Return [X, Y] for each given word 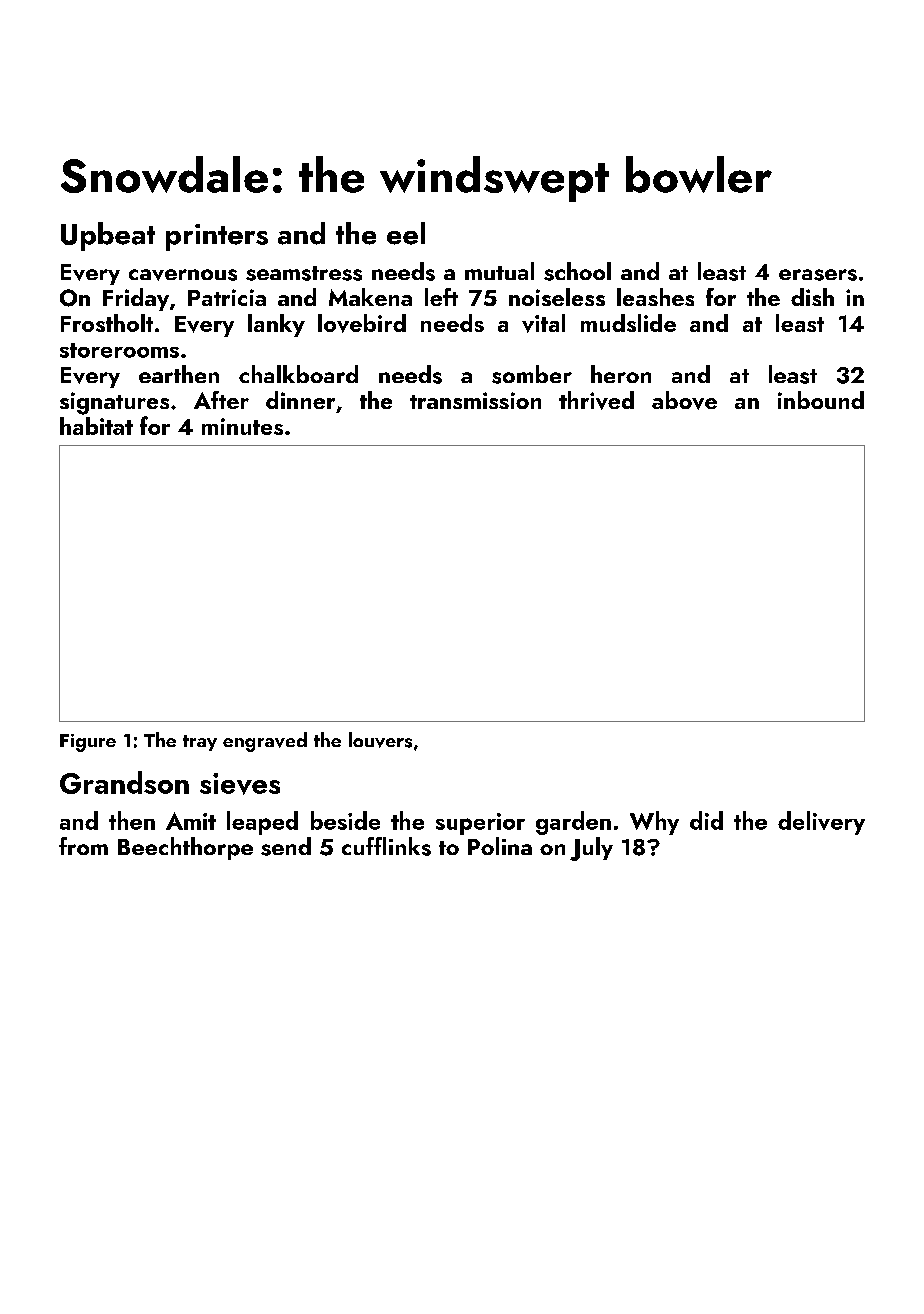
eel [406, 233]
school [577, 271]
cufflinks [386, 846]
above [684, 400]
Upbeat [108, 236]
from [83, 846]
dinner [300, 400]
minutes [242, 426]
